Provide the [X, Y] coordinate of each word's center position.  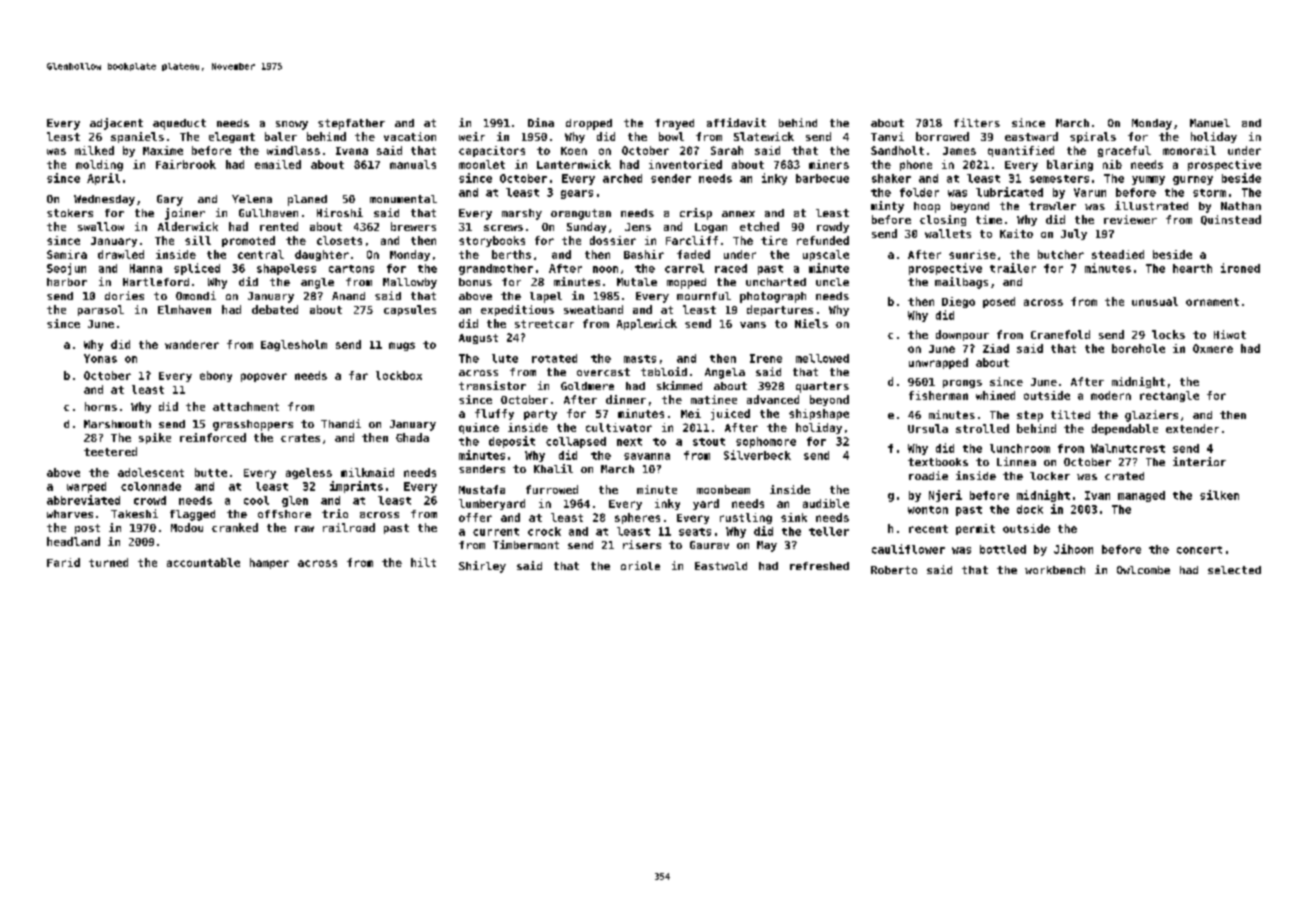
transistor [492, 385]
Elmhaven [184, 309]
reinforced [213, 437]
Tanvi [887, 136]
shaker [891, 178]
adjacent [116, 124]
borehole [1138, 348]
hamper [269, 563]
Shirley [482, 567]
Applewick [647, 324]
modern [1111, 395]
